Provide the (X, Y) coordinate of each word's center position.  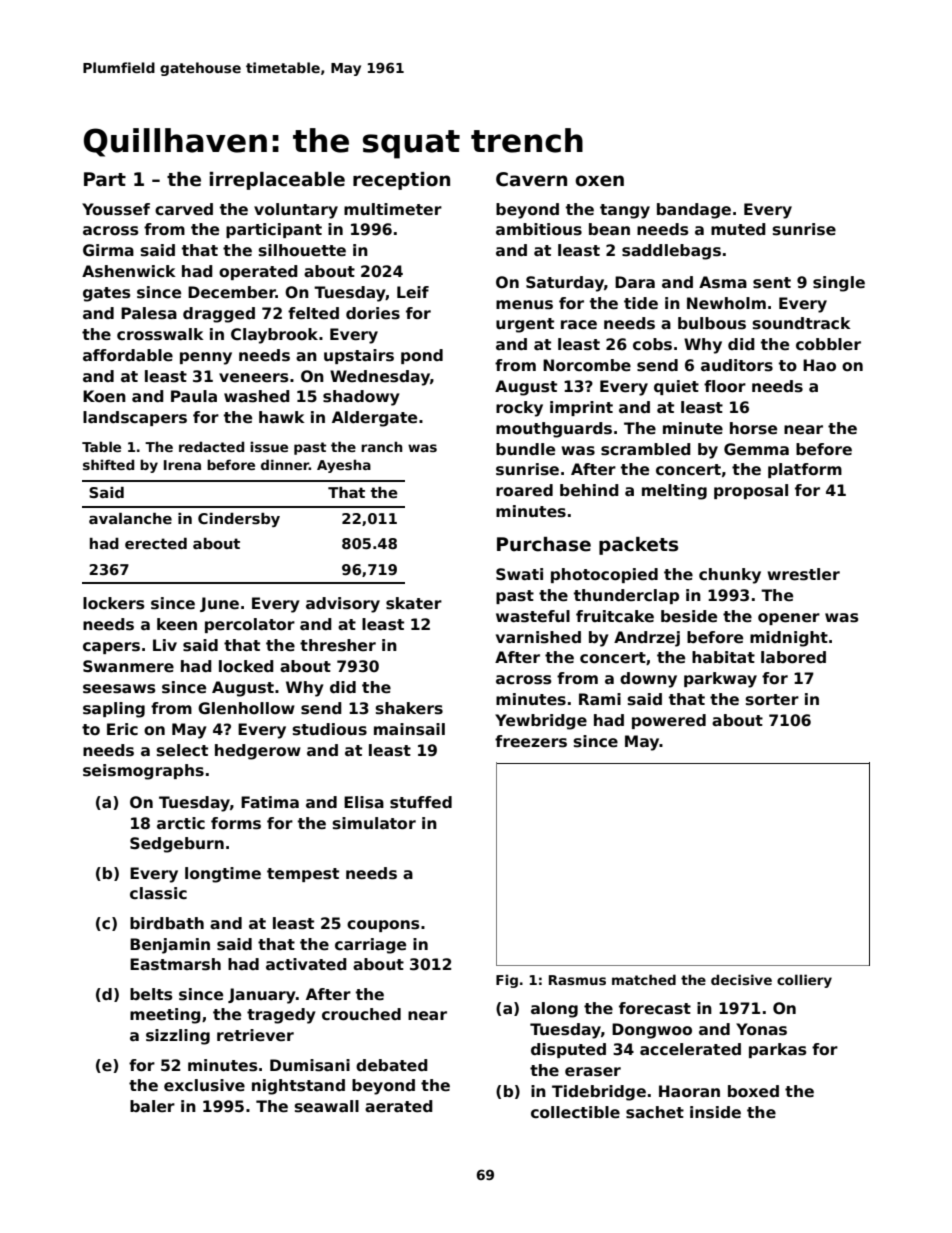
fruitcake (615, 616)
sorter (772, 700)
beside (689, 616)
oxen (599, 181)
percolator (250, 625)
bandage (694, 211)
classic (158, 893)
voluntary (296, 211)
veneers (254, 378)
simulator (374, 823)
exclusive (204, 1085)
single (839, 284)
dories (373, 313)
